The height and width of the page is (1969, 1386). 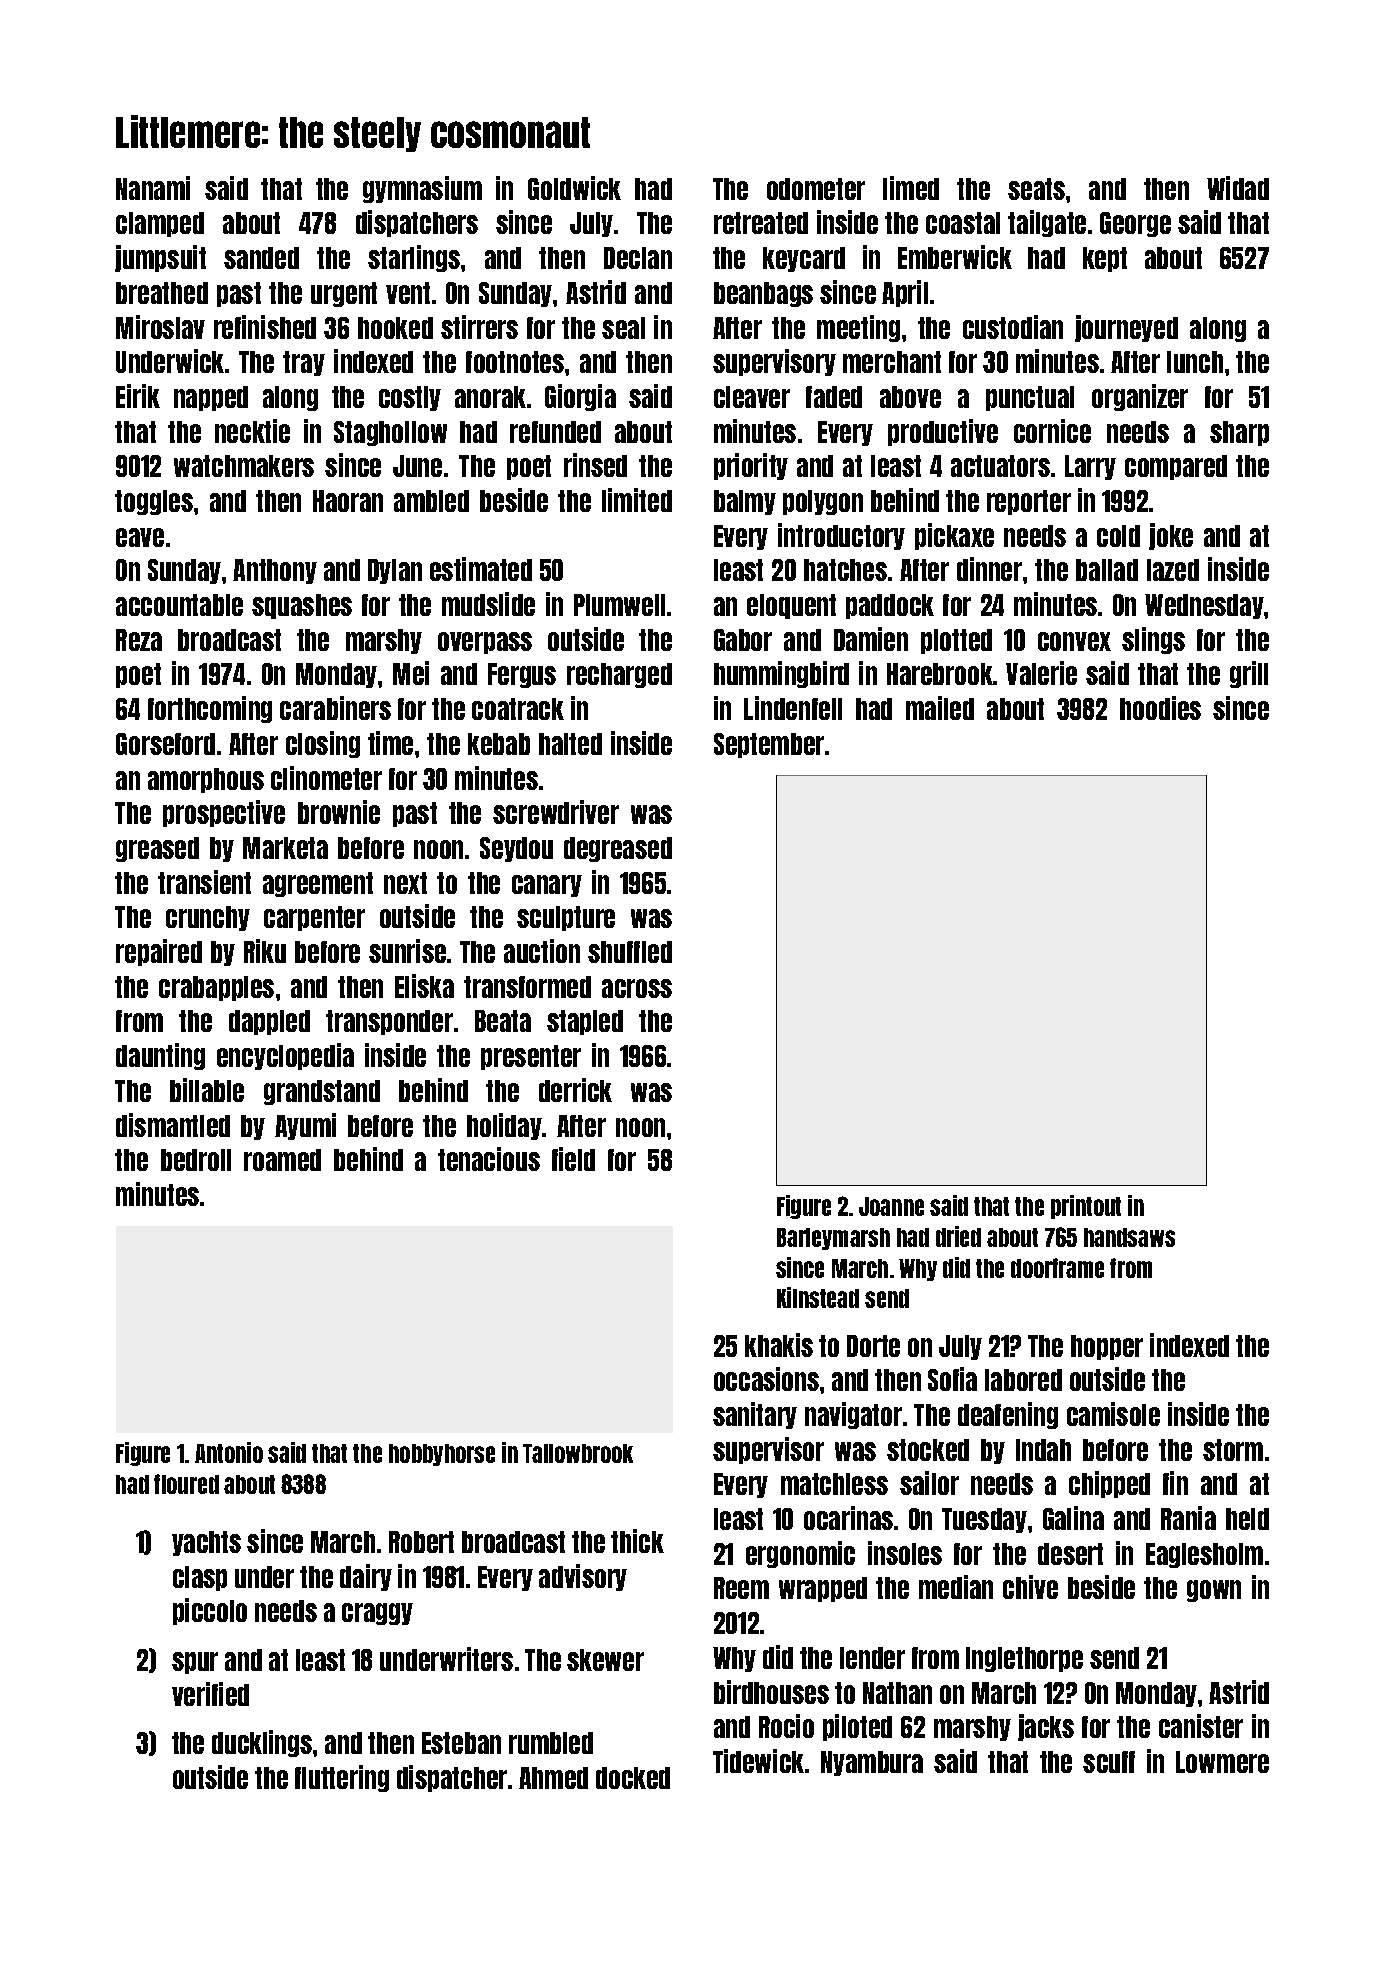 What do you see at coordinates (1214, 1591) in the page?
I see `gown` at bounding box center [1214, 1591].
